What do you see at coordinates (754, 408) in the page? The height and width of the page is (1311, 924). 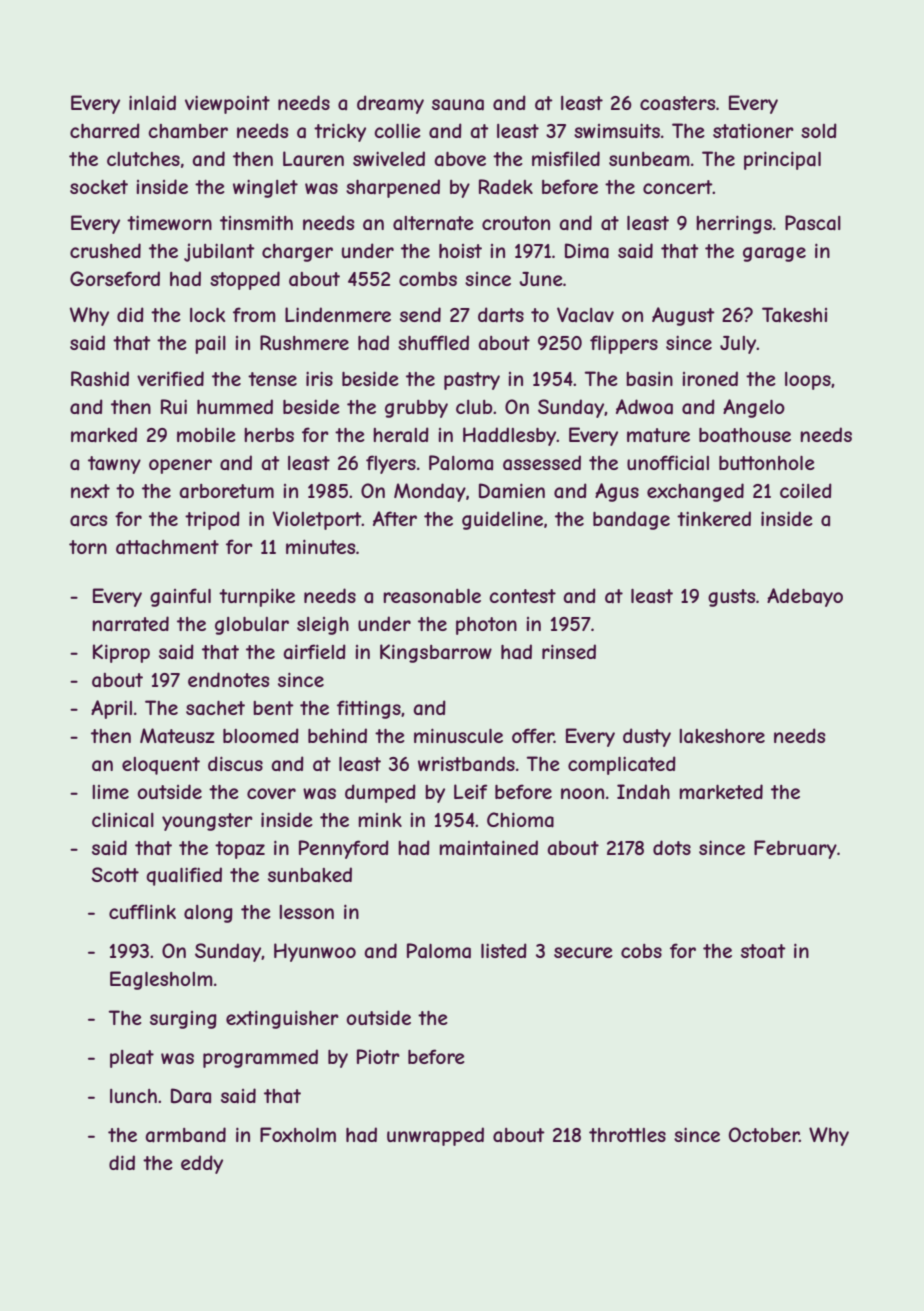 I see `Angelo` at bounding box center [754, 408].
